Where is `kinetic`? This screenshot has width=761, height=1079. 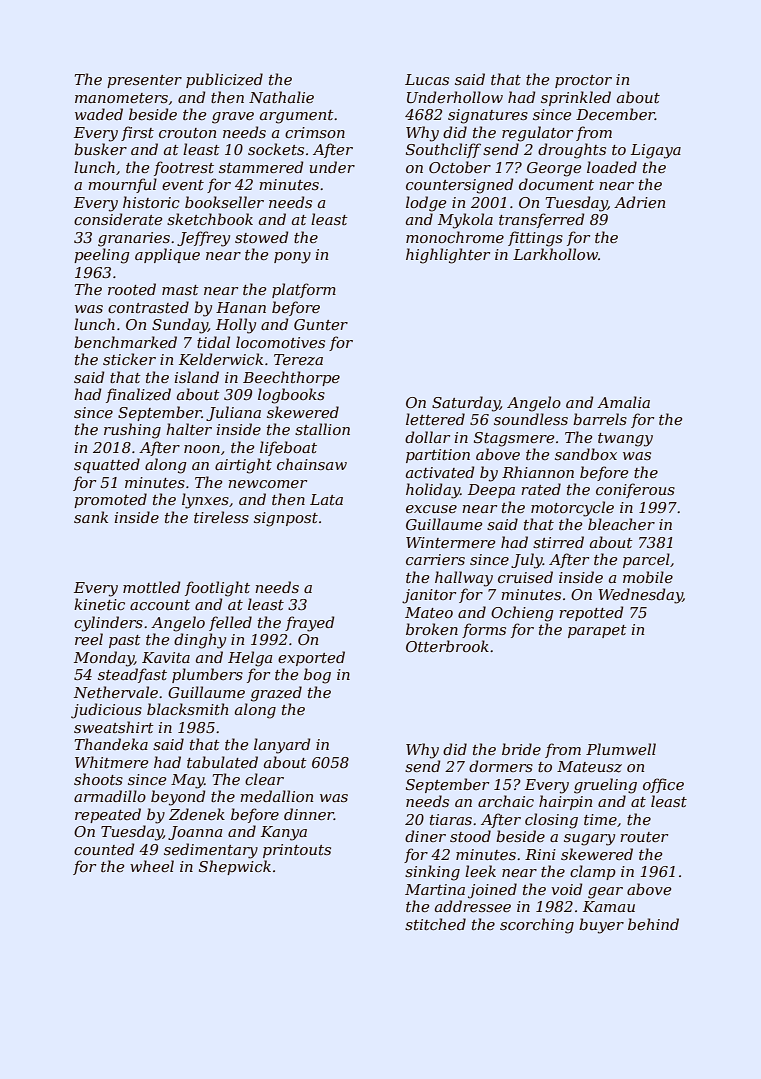 kinetic is located at coordinates (99, 604).
